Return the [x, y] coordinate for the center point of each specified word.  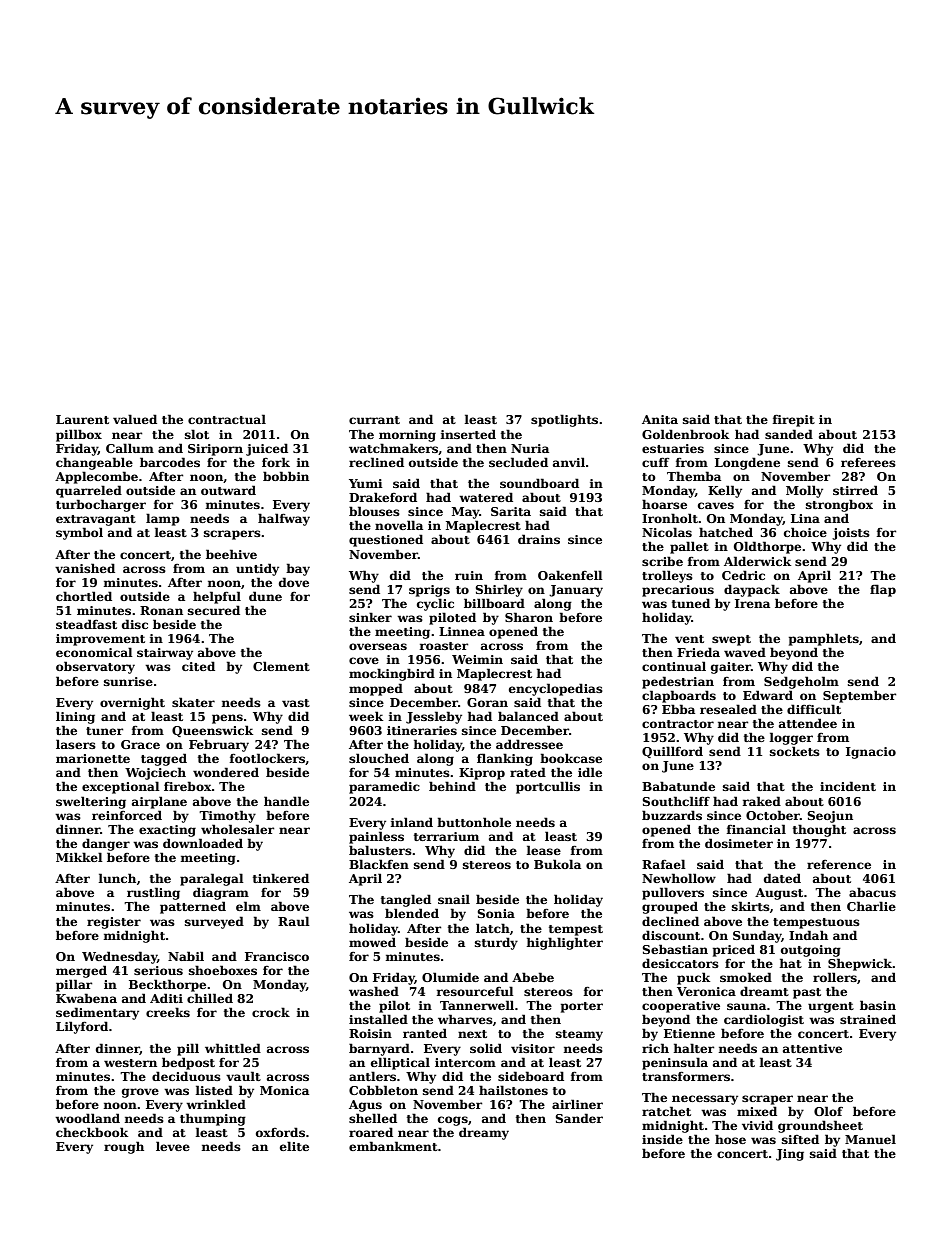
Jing [790, 1155]
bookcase [571, 758]
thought [819, 830]
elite [294, 1146]
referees [868, 462]
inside [662, 1139]
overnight [132, 703]
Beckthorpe [167, 985]
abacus [872, 892]
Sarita [511, 511]
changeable [94, 463]
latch [493, 928]
